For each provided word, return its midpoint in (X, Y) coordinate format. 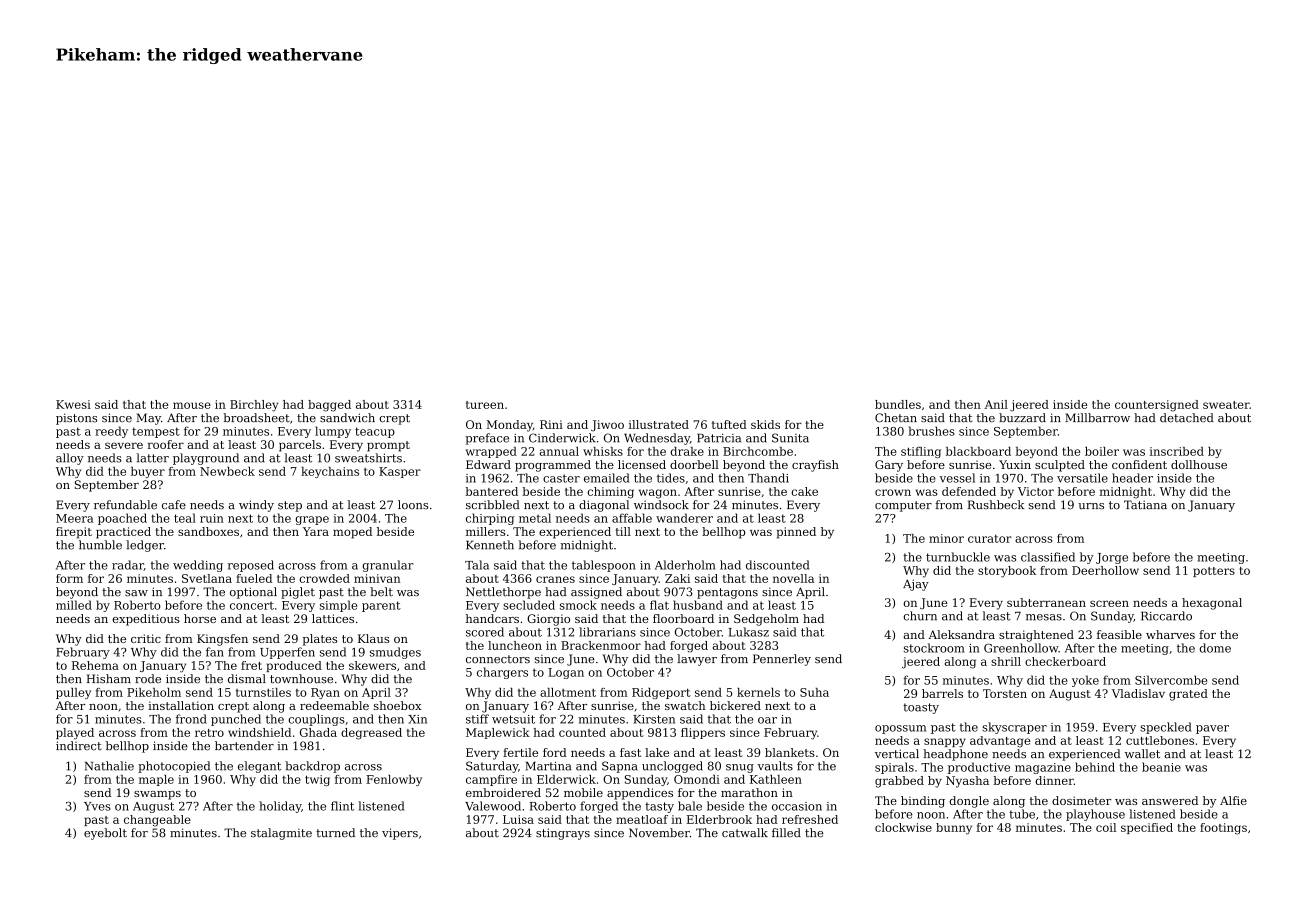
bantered (491, 491)
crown (893, 492)
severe (124, 445)
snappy (945, 743)
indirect (79, 745)
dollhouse (1199, 464)
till (623, 531)
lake (657, 752)
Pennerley (782, 660)
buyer (148, 472)
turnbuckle (958, 557)
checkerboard (1065, 661)
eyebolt (105, 834)
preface (487, 439)
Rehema (95, 665)
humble (100, 545)
